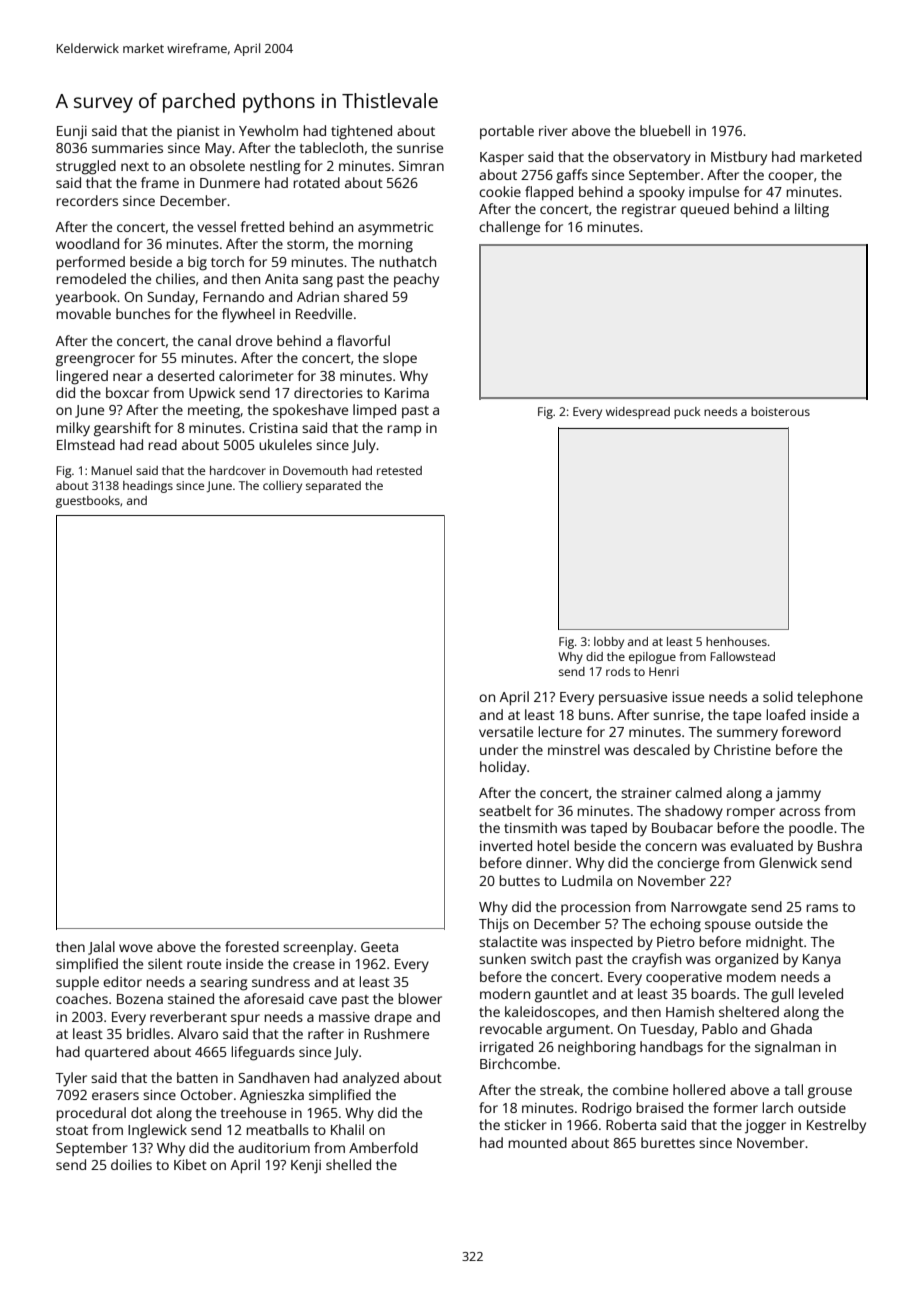  I want to click on guestbooks, so click(88, 502).
